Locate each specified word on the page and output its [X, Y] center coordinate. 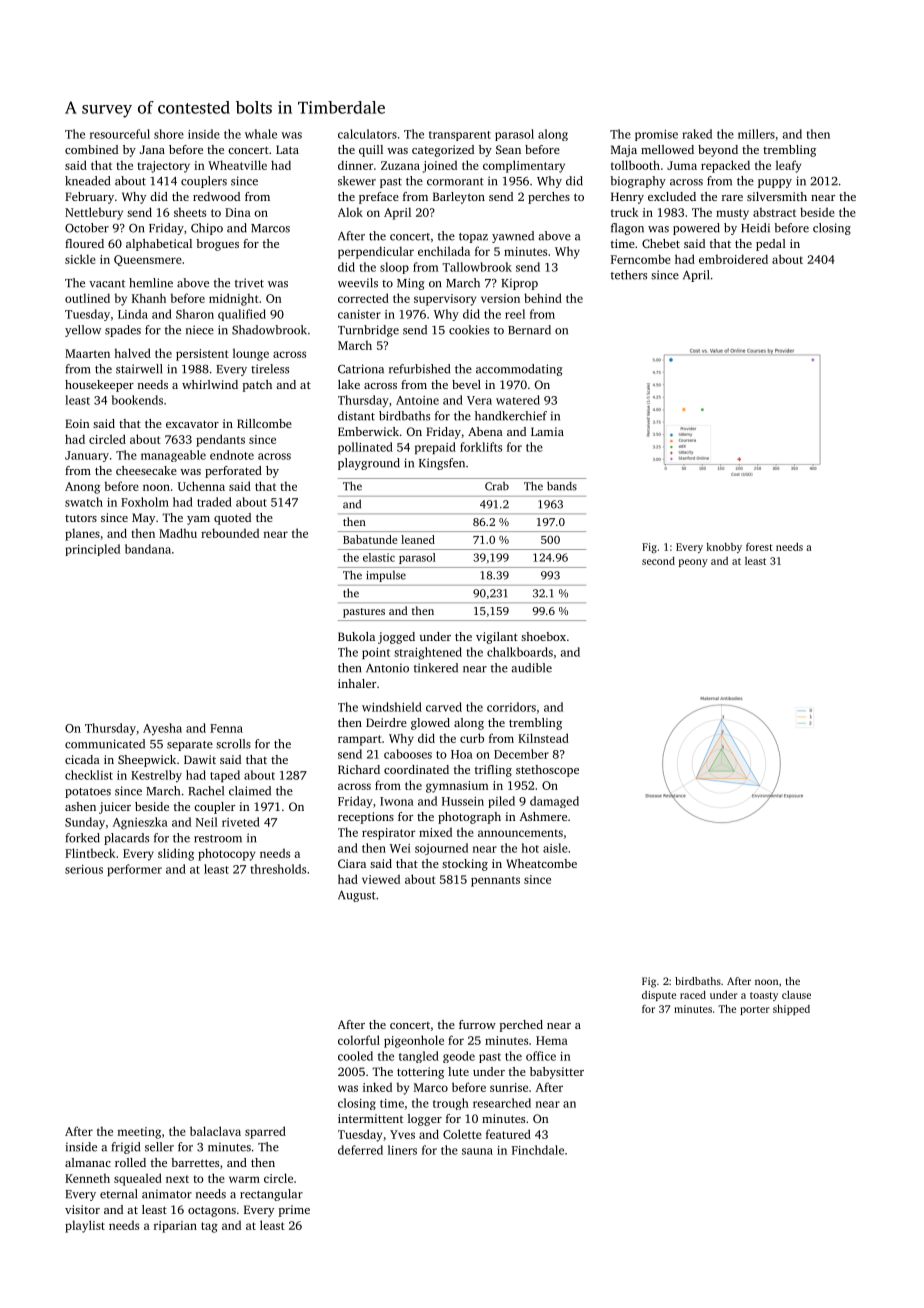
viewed [381, 879]
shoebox [543, 636]
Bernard [529, 330]
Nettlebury [94, 213]
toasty [764, 996]
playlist [85, 1226]
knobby [724, 548]
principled [92, 550]
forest [759, 547]
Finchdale [538, 1150]
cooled [355, 1056]
